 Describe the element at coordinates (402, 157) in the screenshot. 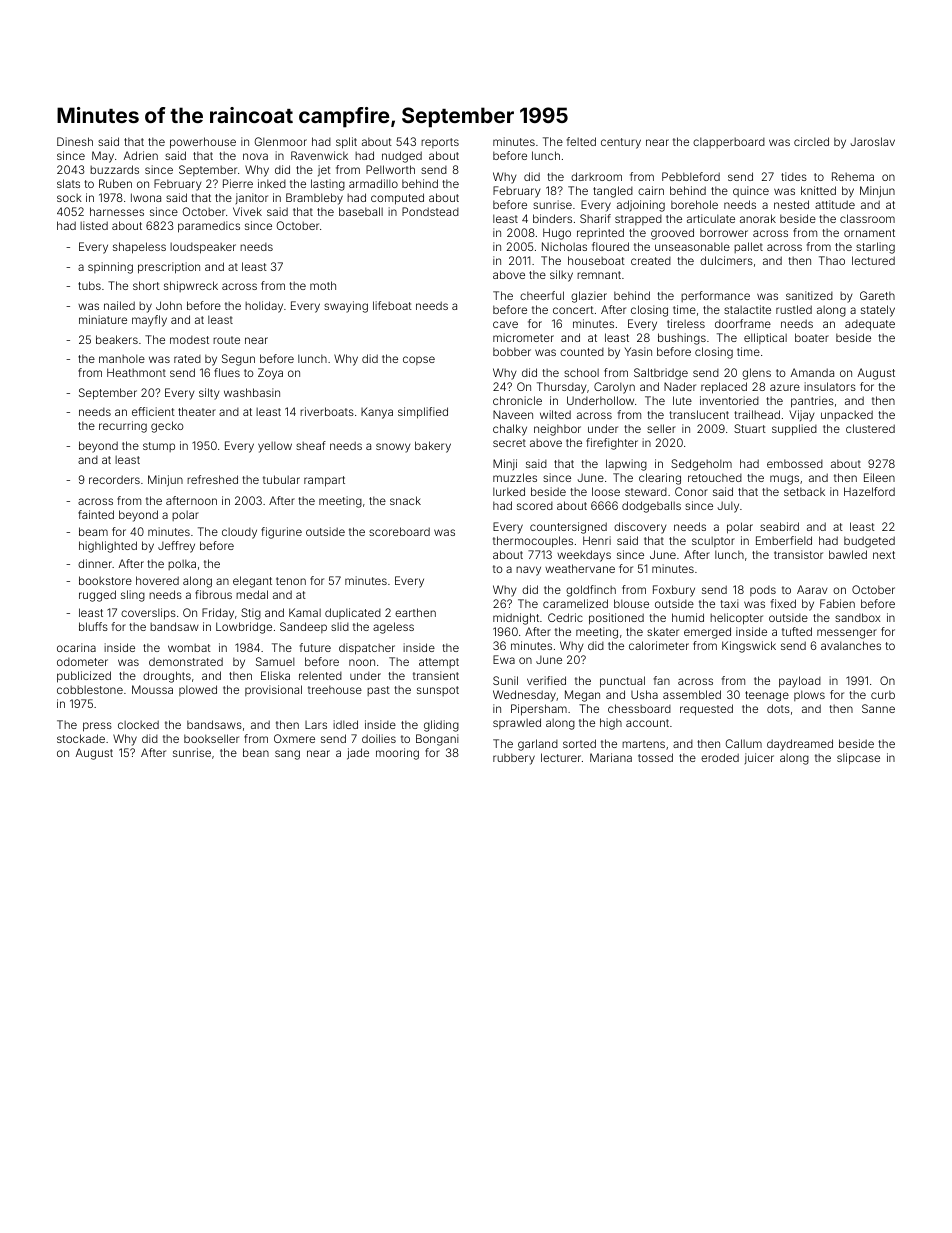

I see `nudged` at that location.
